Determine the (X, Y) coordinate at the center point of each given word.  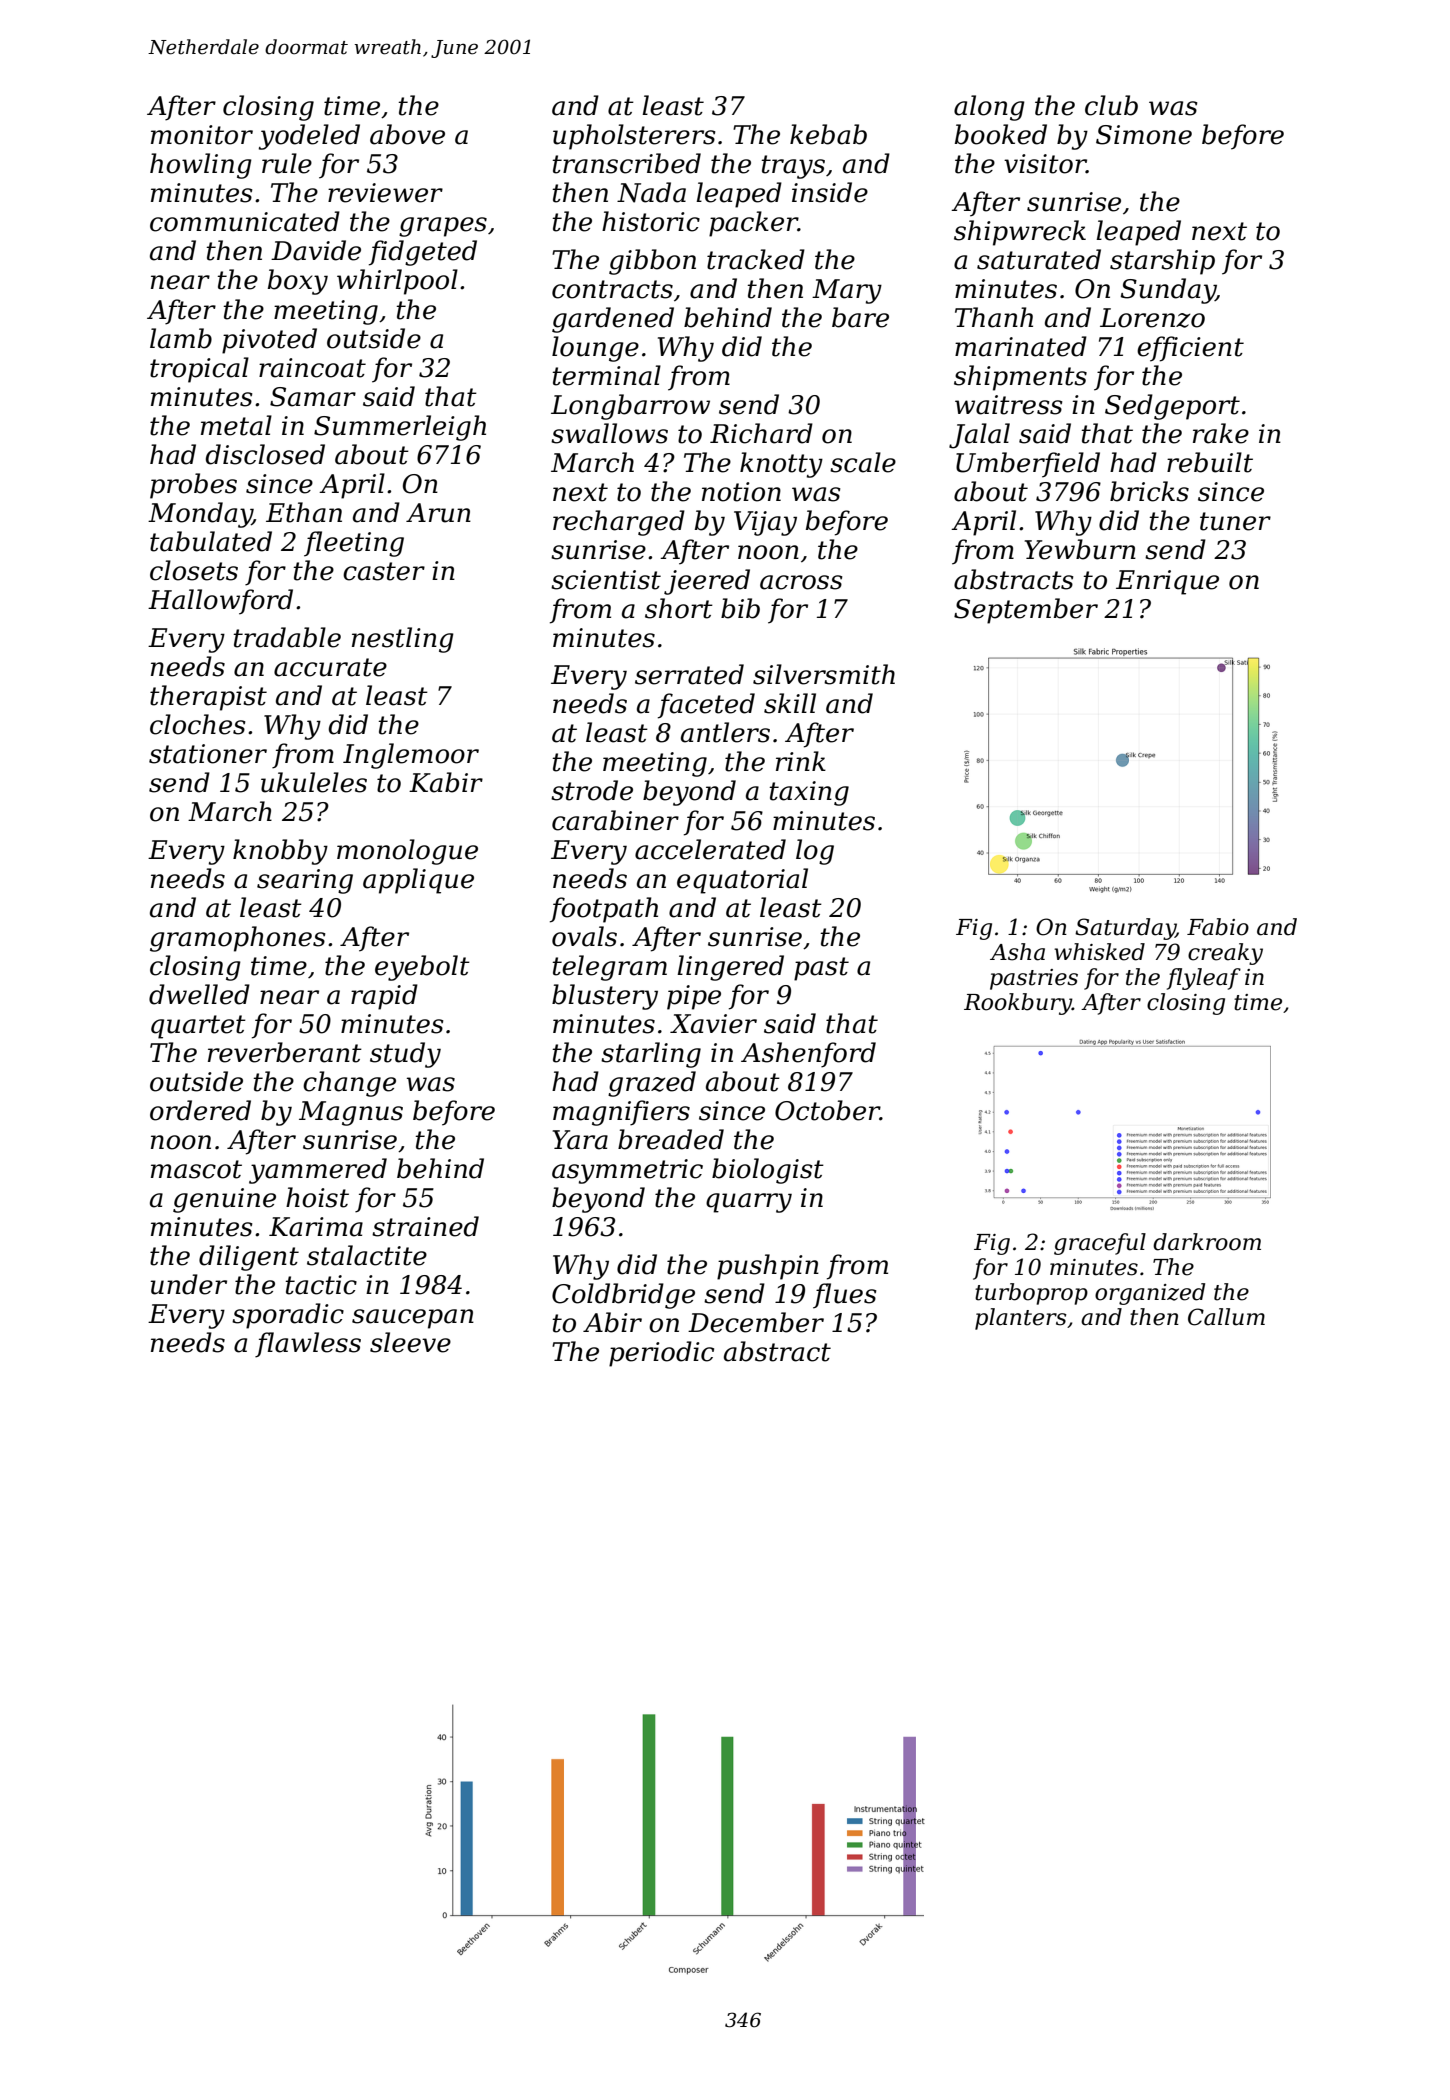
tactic (321, 1285)
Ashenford (808, 1055)
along (989, 108)
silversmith (824, 674)
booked (1001, 134)
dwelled (199, 994)
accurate (330, 667)
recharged (619, 523)
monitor (202, 135)
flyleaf (1204, 979)
